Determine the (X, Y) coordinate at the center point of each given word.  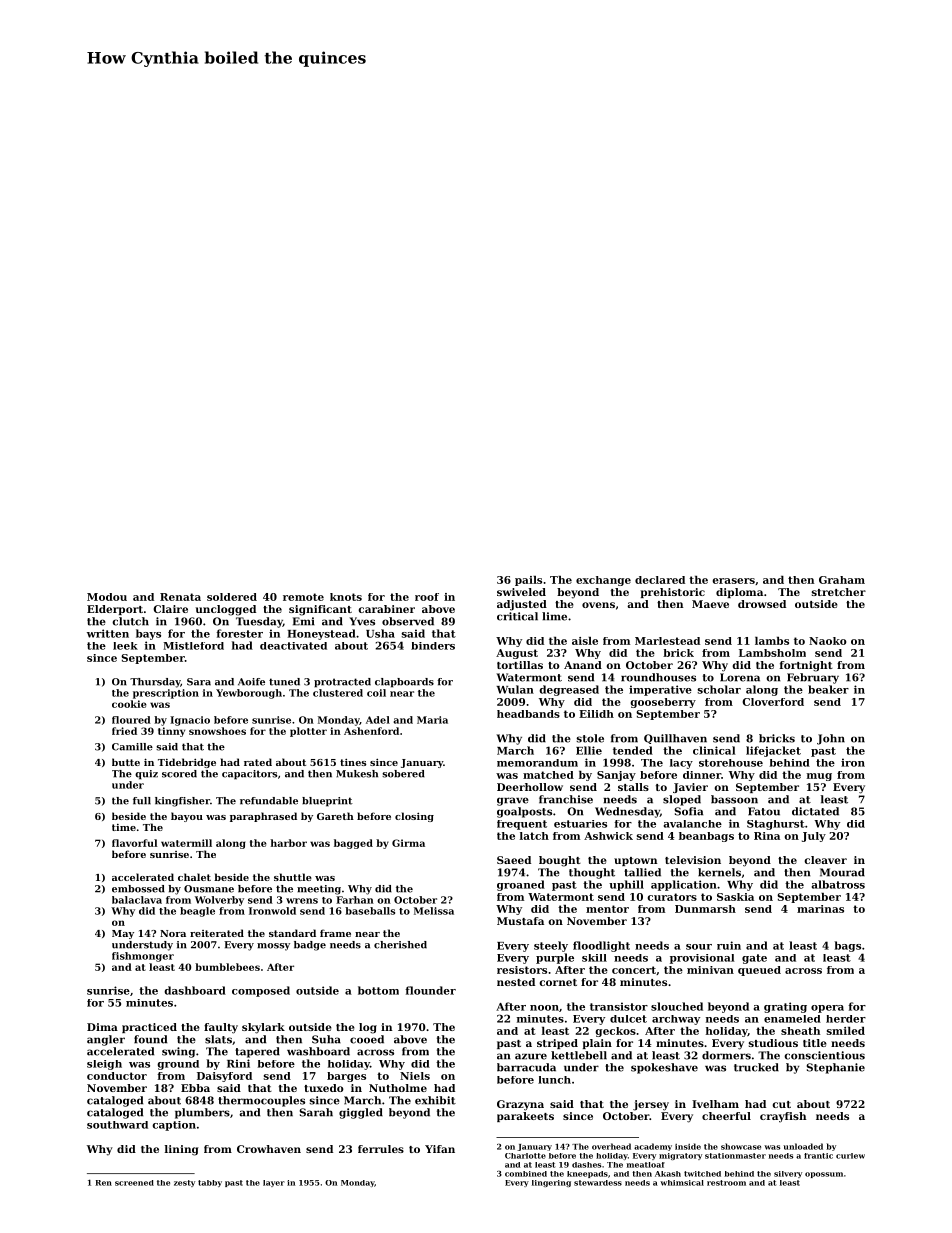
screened (134, 1183)
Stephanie (836, 1068)
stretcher (839, 592)
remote (303, 597)
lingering (551, 1183)
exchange (603, 581)
